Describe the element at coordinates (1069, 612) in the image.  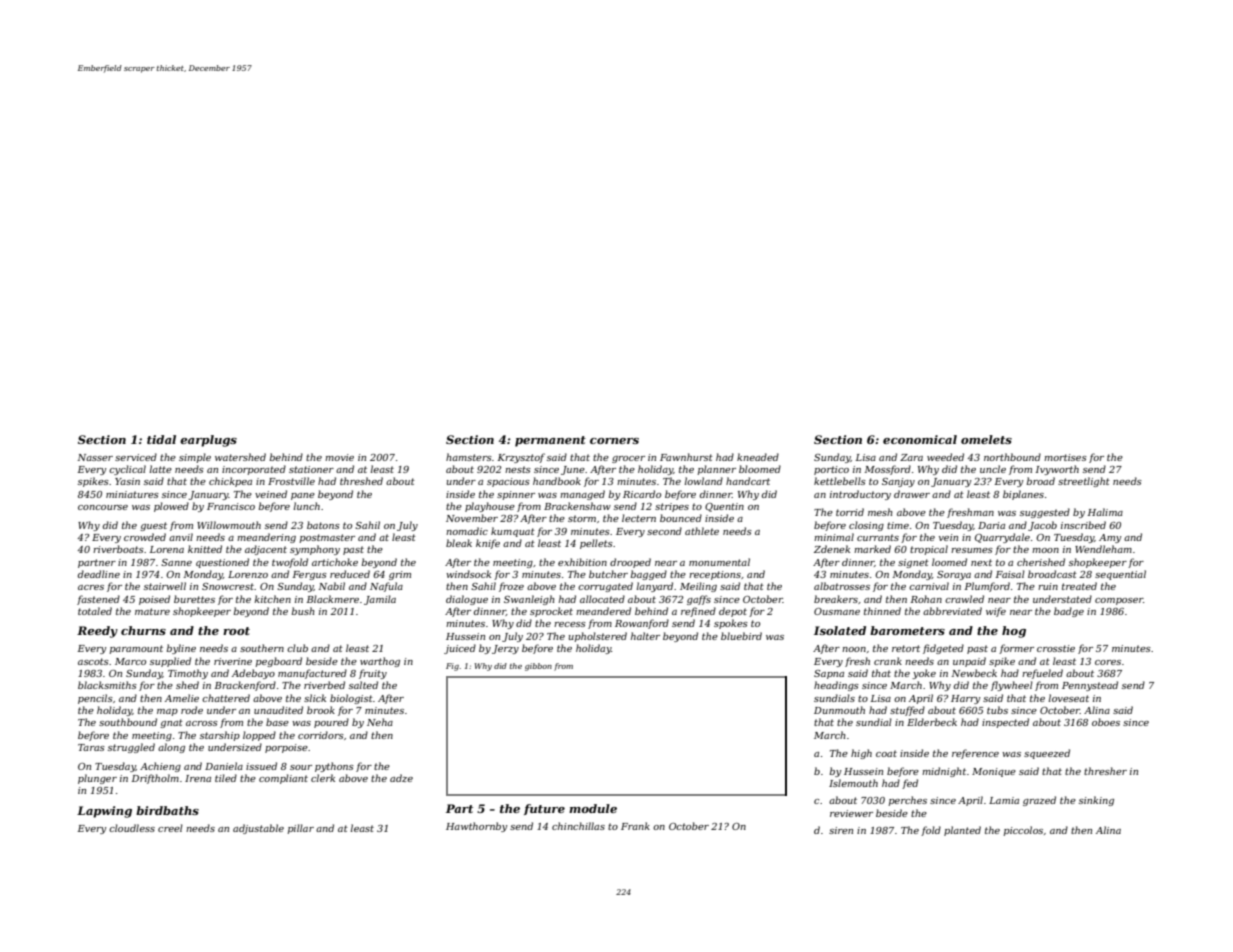
I see `badge` at that location.
